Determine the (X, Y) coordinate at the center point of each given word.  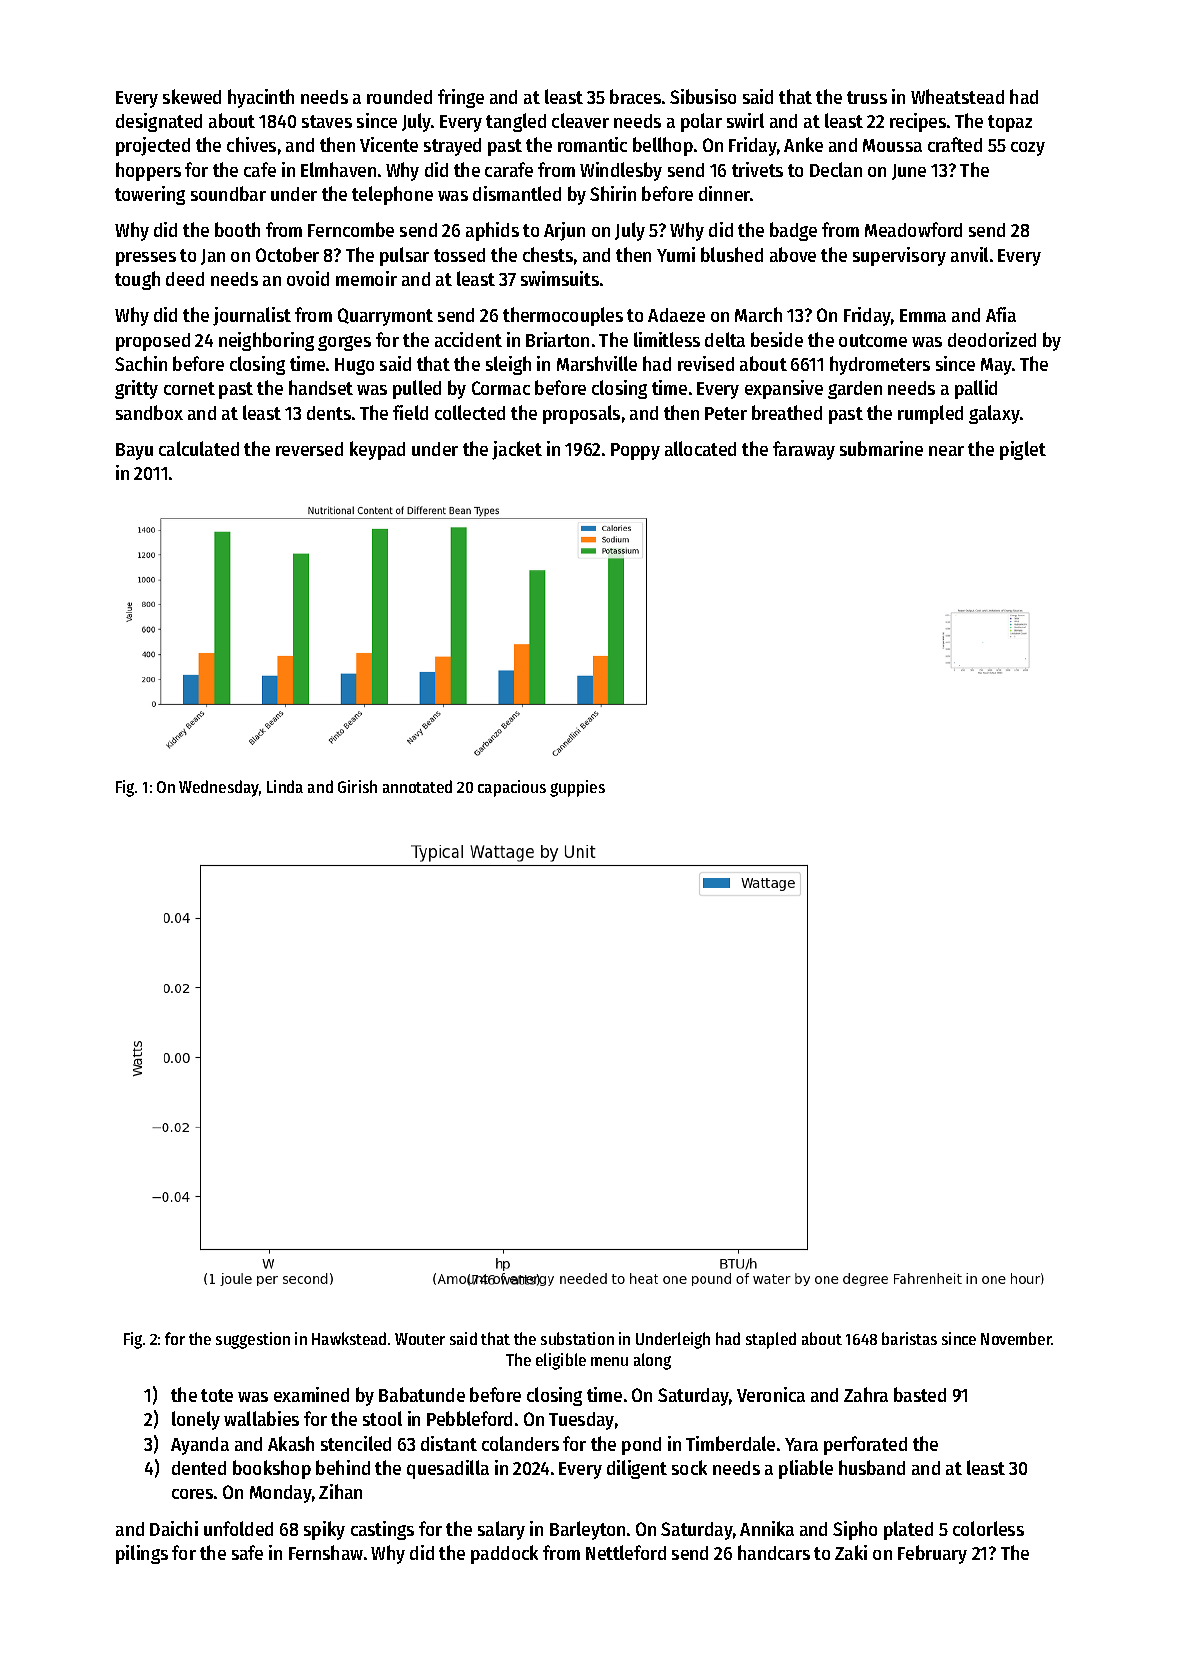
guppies (577, 788)
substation (577, 1338)
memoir (366, 278)
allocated (700, 448)
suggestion (253, 1340)
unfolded (238, 1528)
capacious (512, 788)
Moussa (892, 145)
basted (920, 1394)
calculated (199, 448)
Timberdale (730, 1443)
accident (468, 339)
